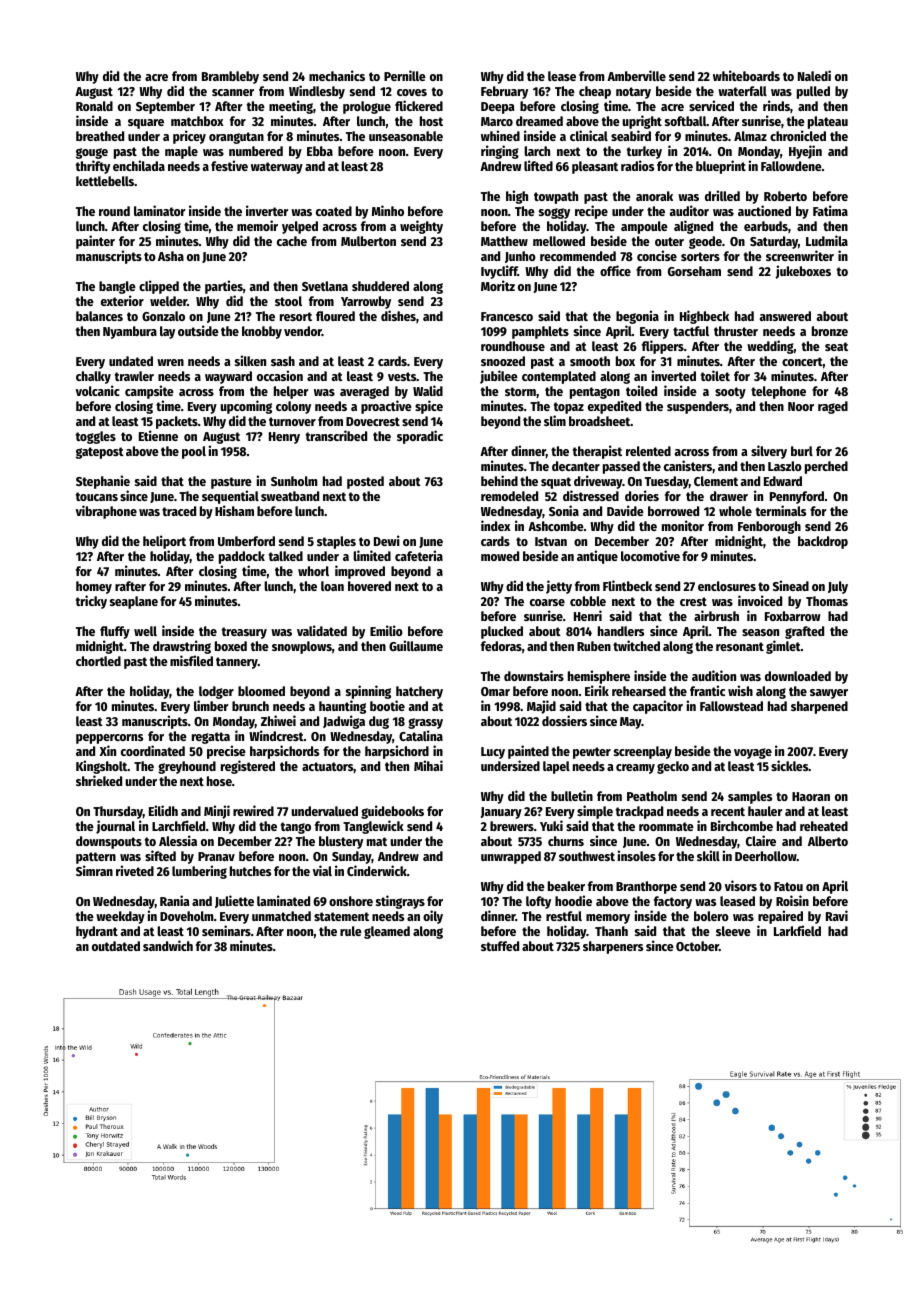  Describe the element at coordinates (372, 555) in the screenshot. I see `limited` at that location.
